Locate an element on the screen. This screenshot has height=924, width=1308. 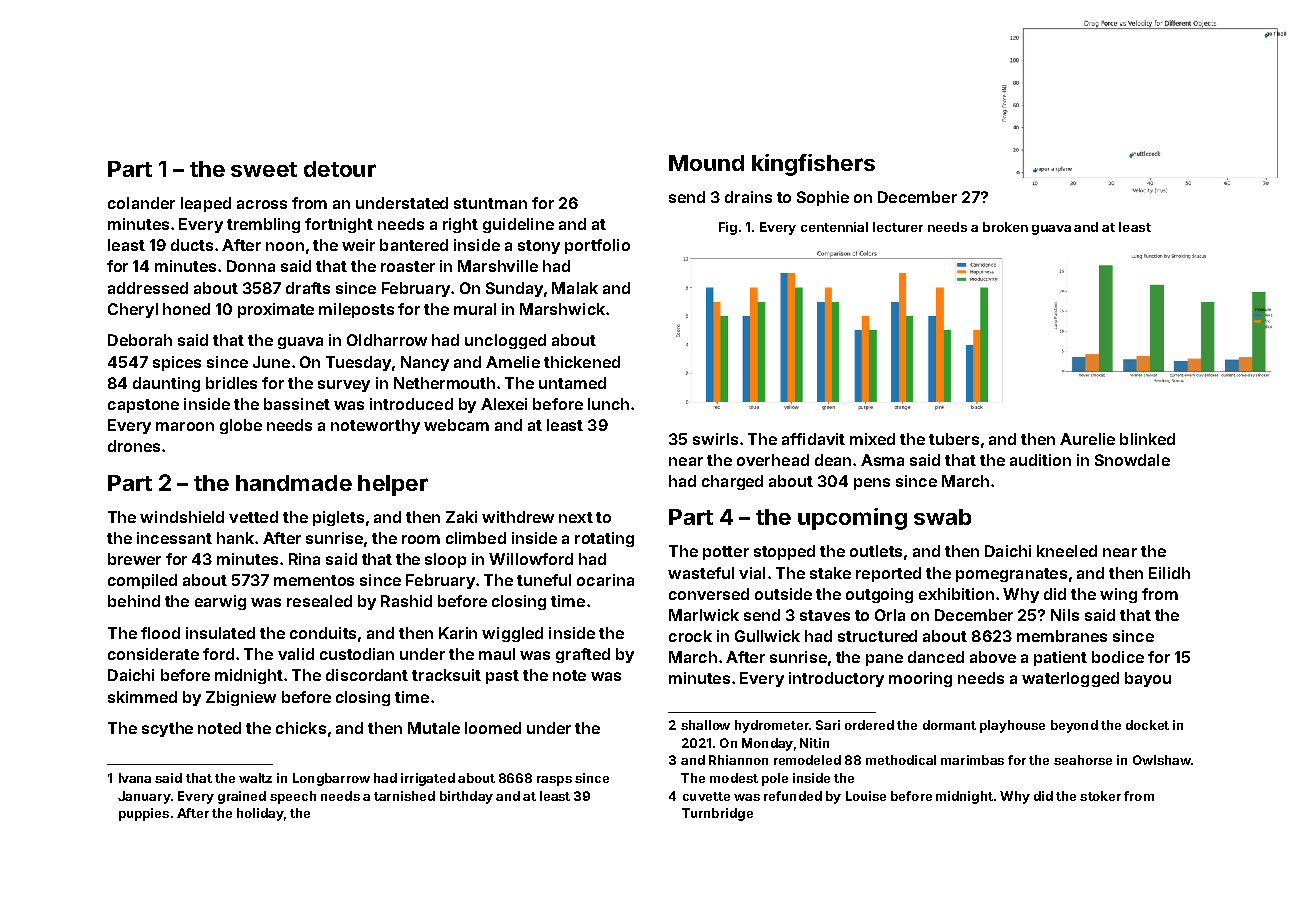
tarnished is located at coordinates (404, 796).
